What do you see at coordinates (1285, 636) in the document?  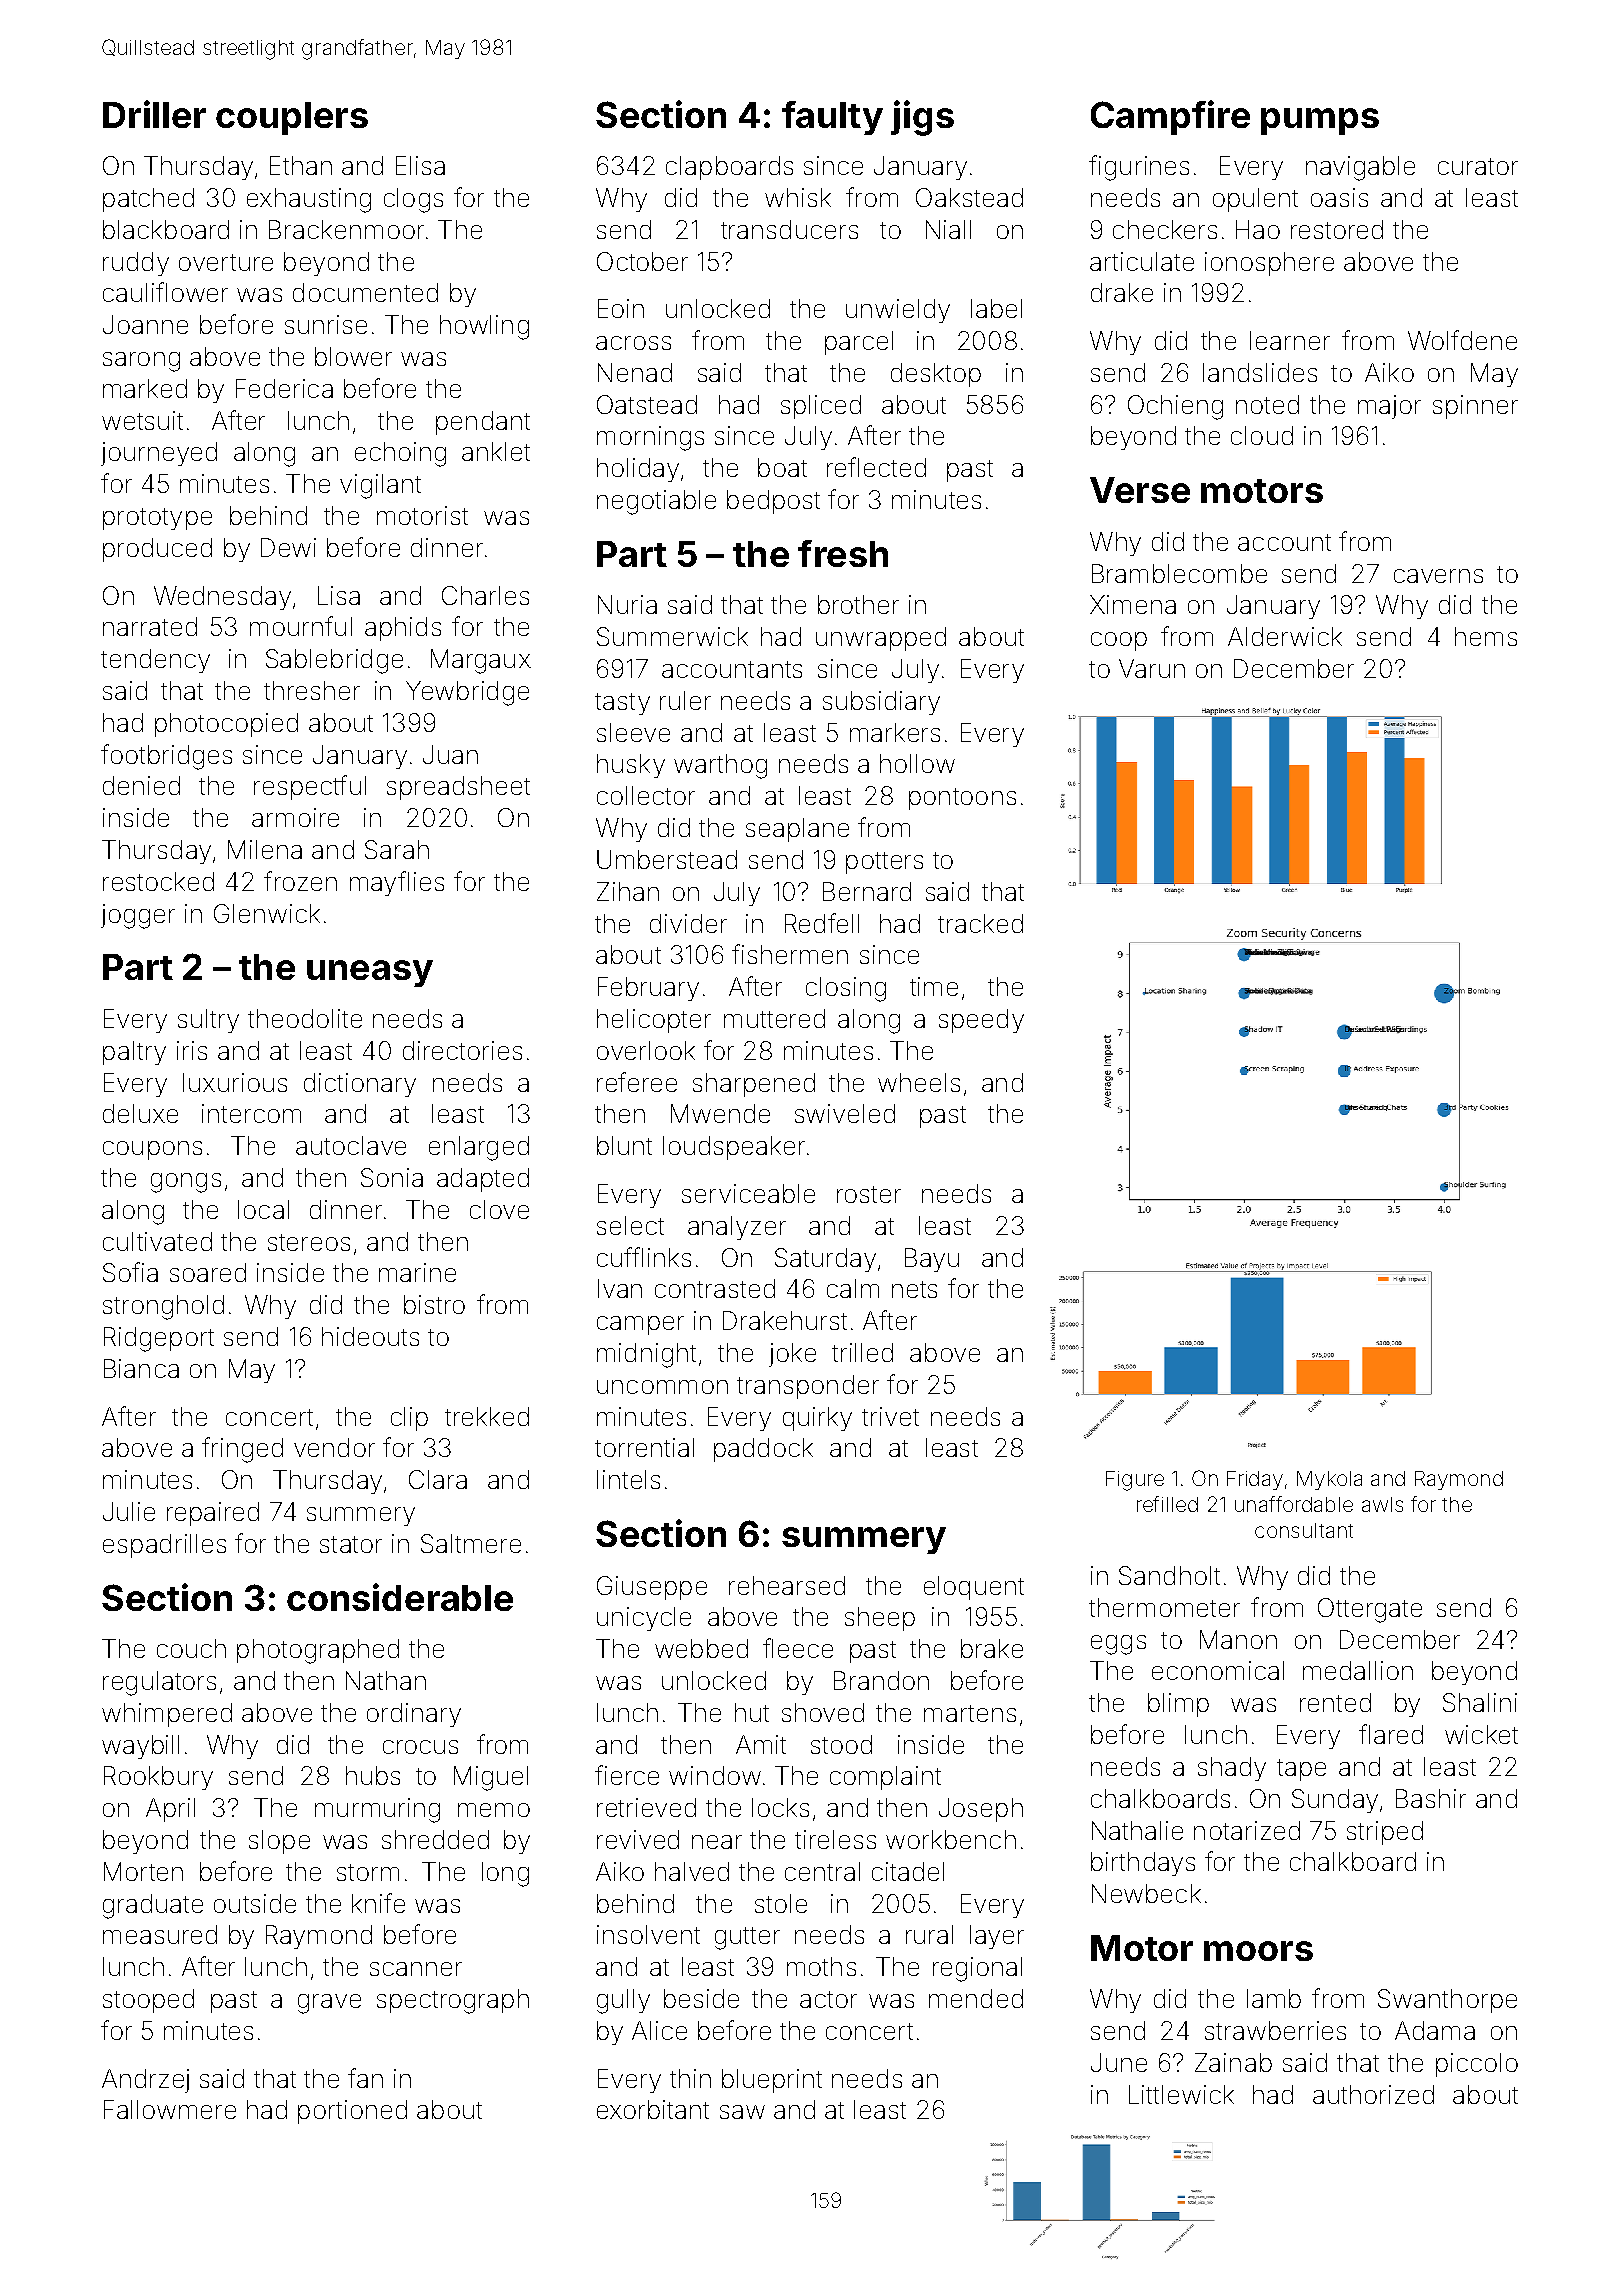 I see `Alderwick` at bounding box center [1285, 636].
